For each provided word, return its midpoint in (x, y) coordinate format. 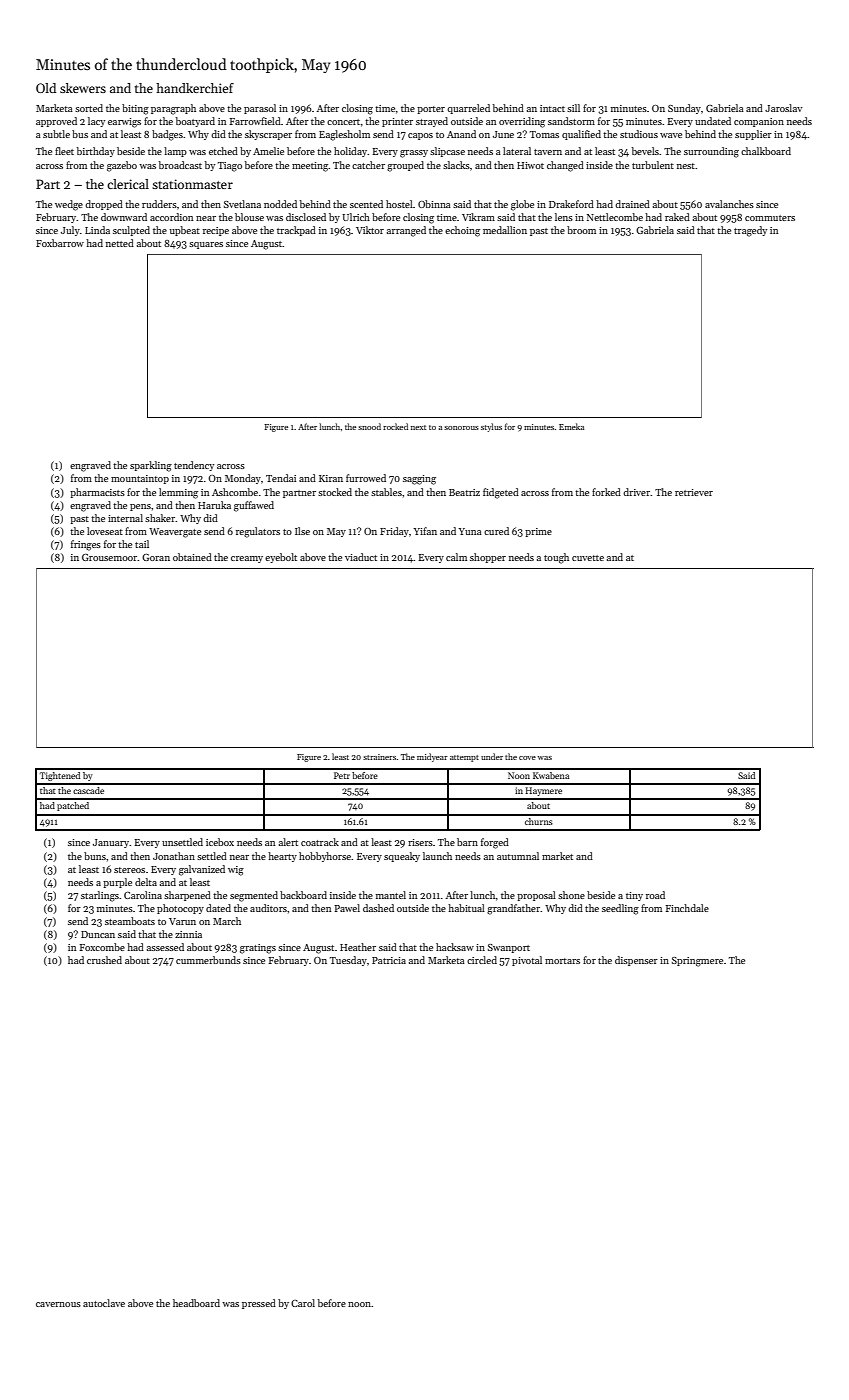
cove (527, 758)
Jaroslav (783, 108)
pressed (259, 1304)
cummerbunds (208, 960)
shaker (160, 518)
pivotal (527, 961)
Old (46, 88)
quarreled (468, 109)
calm (456, 557)
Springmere (697, 962)
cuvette (588, 558)
